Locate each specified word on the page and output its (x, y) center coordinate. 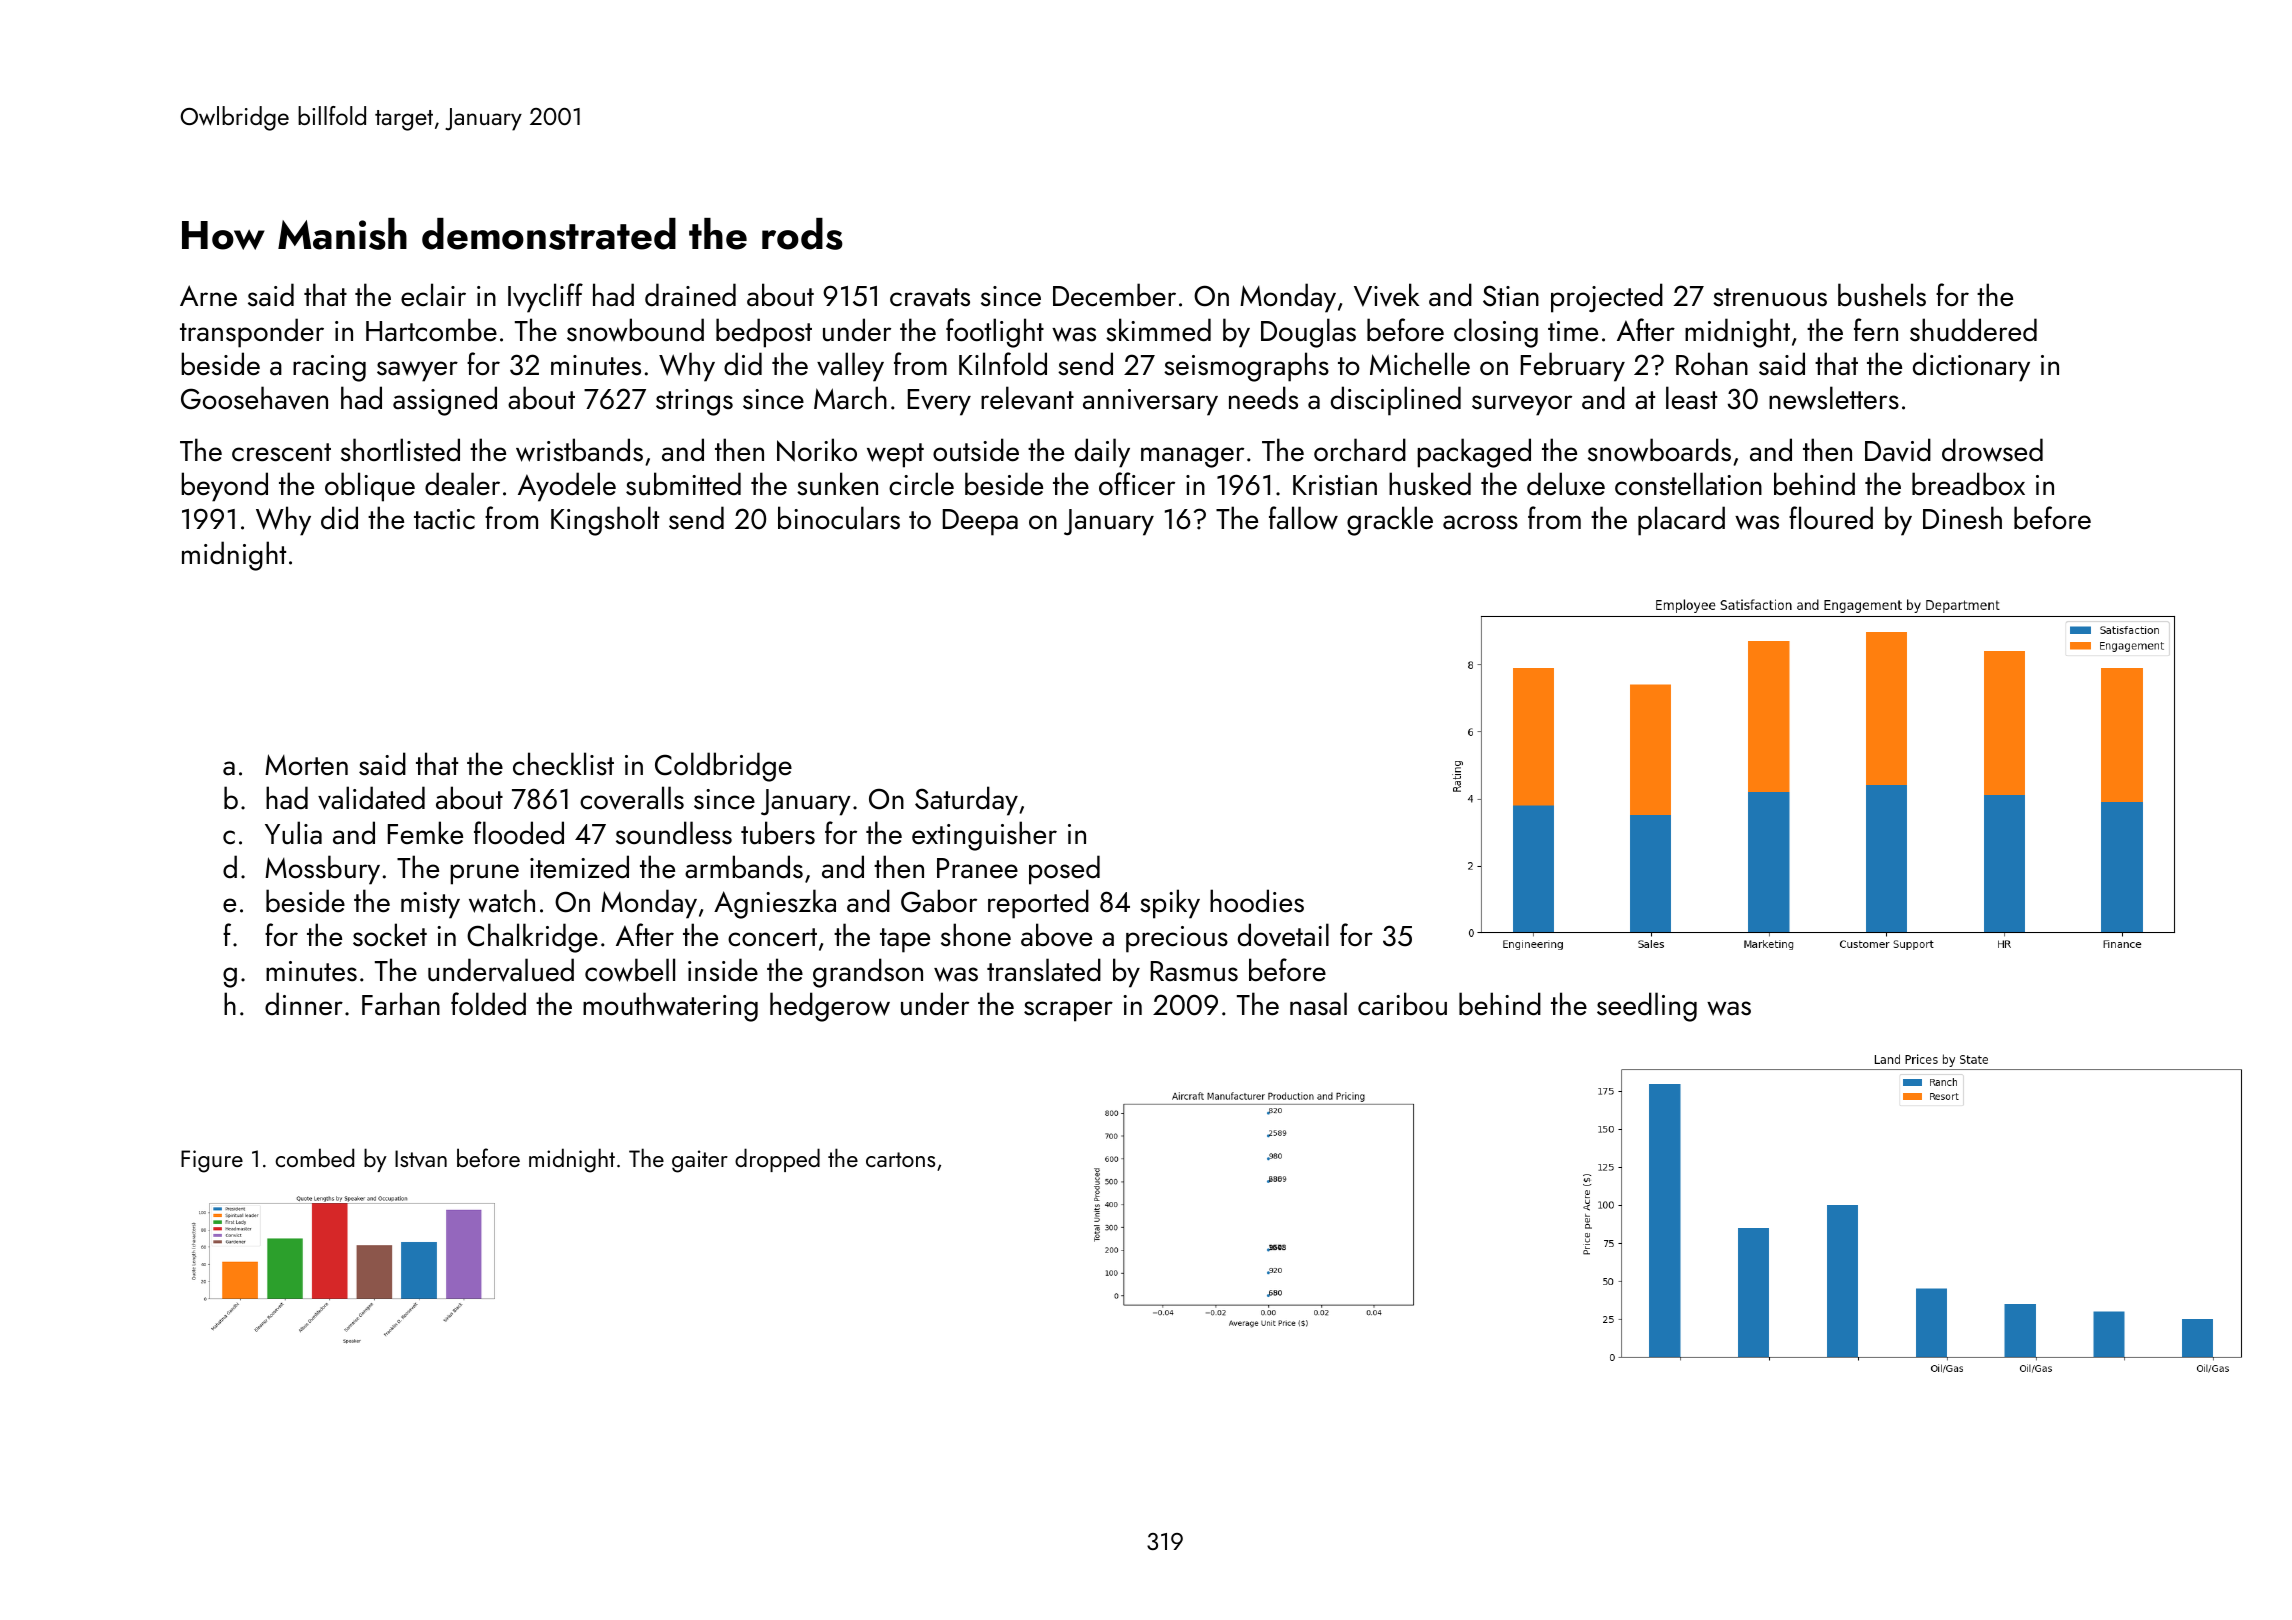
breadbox (1968, 484)
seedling (1647, 1007)
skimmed (1158, 330)
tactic (444, 519)
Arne (208, 296)
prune (484, 874)
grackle (1390, 521)
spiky (1170, 904)
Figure (212, 1161)
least (1691, 398)
